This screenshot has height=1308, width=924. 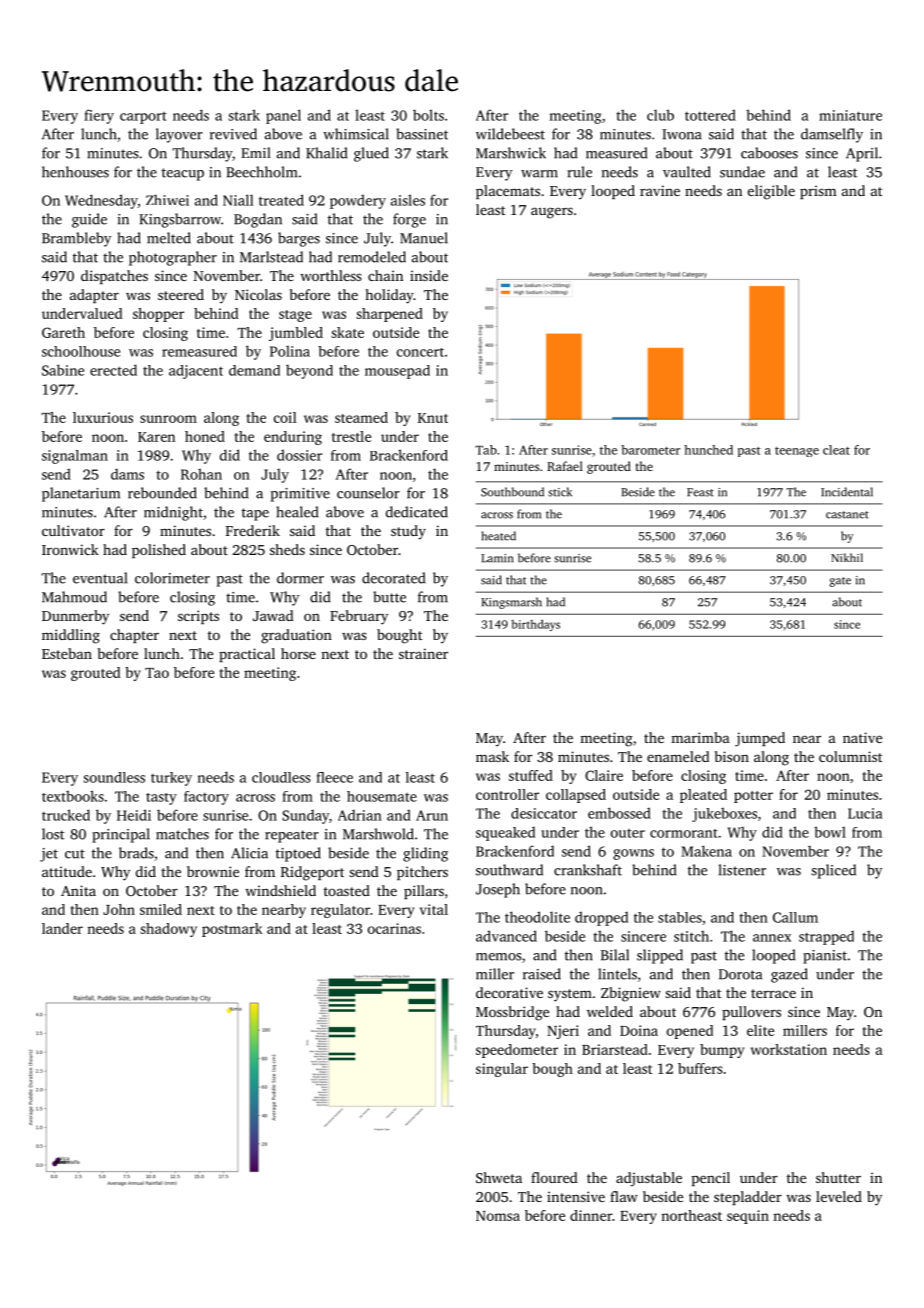 What do you see at coordinates (847, 557) in the screenshot?
I see `Nikhil` at bounding box center [847, 557].
